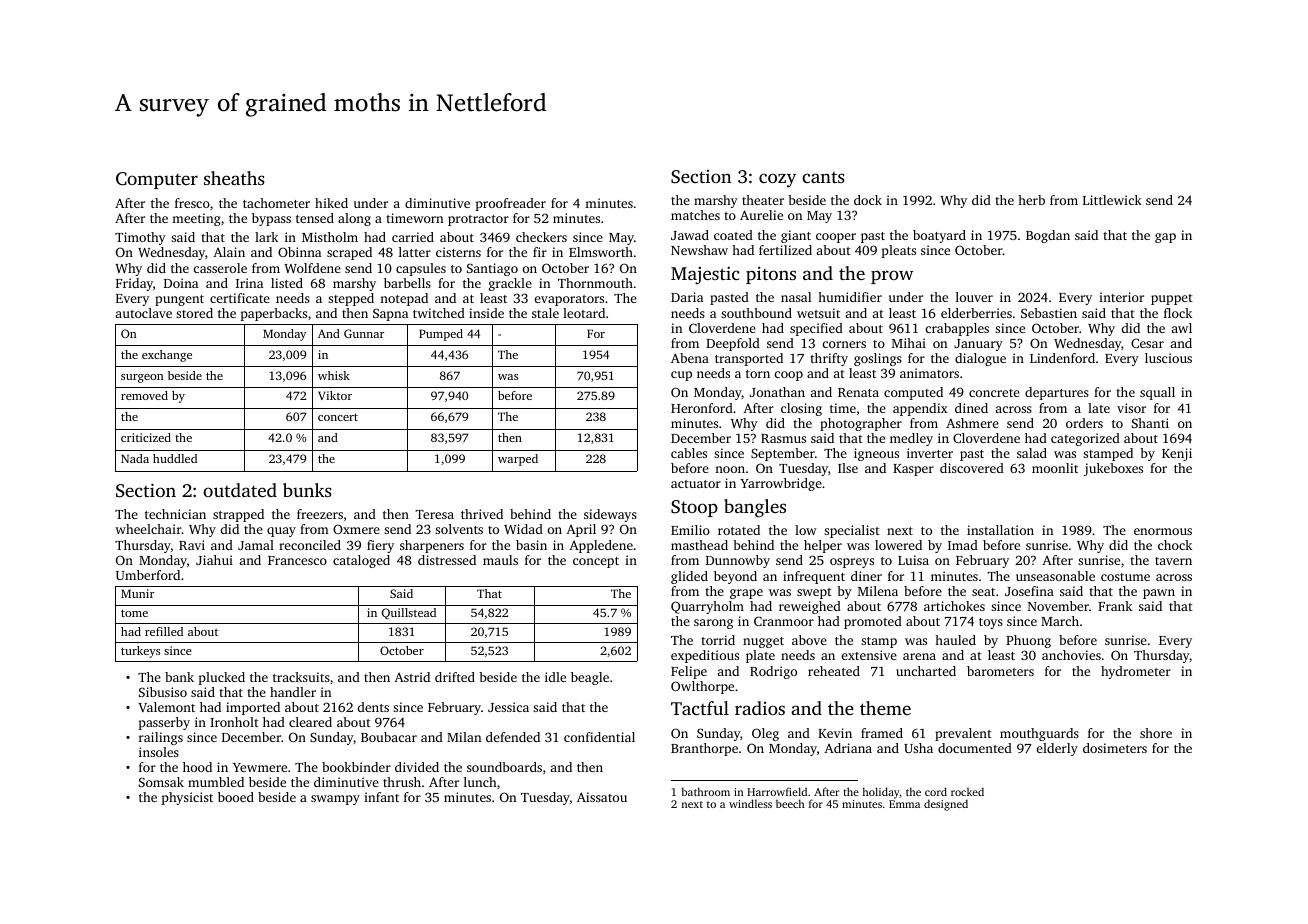 The height and width of the screenshot is (924, 1308). Describe the element at coordinates (510, 204) in the screenshot. I see `proofreader` at that location.
